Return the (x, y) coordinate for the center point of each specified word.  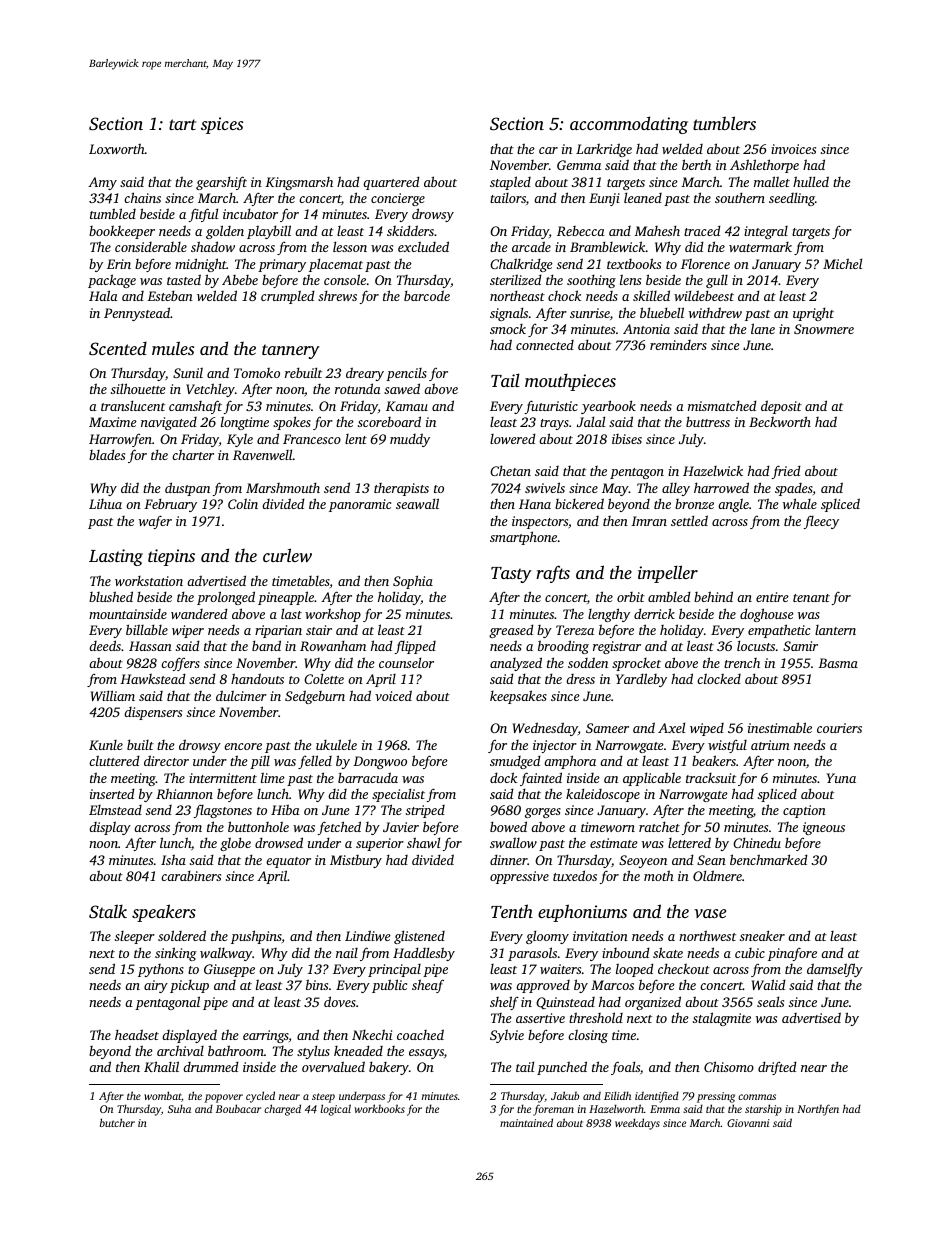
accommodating (629, 125)
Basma (838, 663)
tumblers (724, 123)
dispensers (153, 713)
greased (511, 631)
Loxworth (117, 148)
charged (282, 1110)
